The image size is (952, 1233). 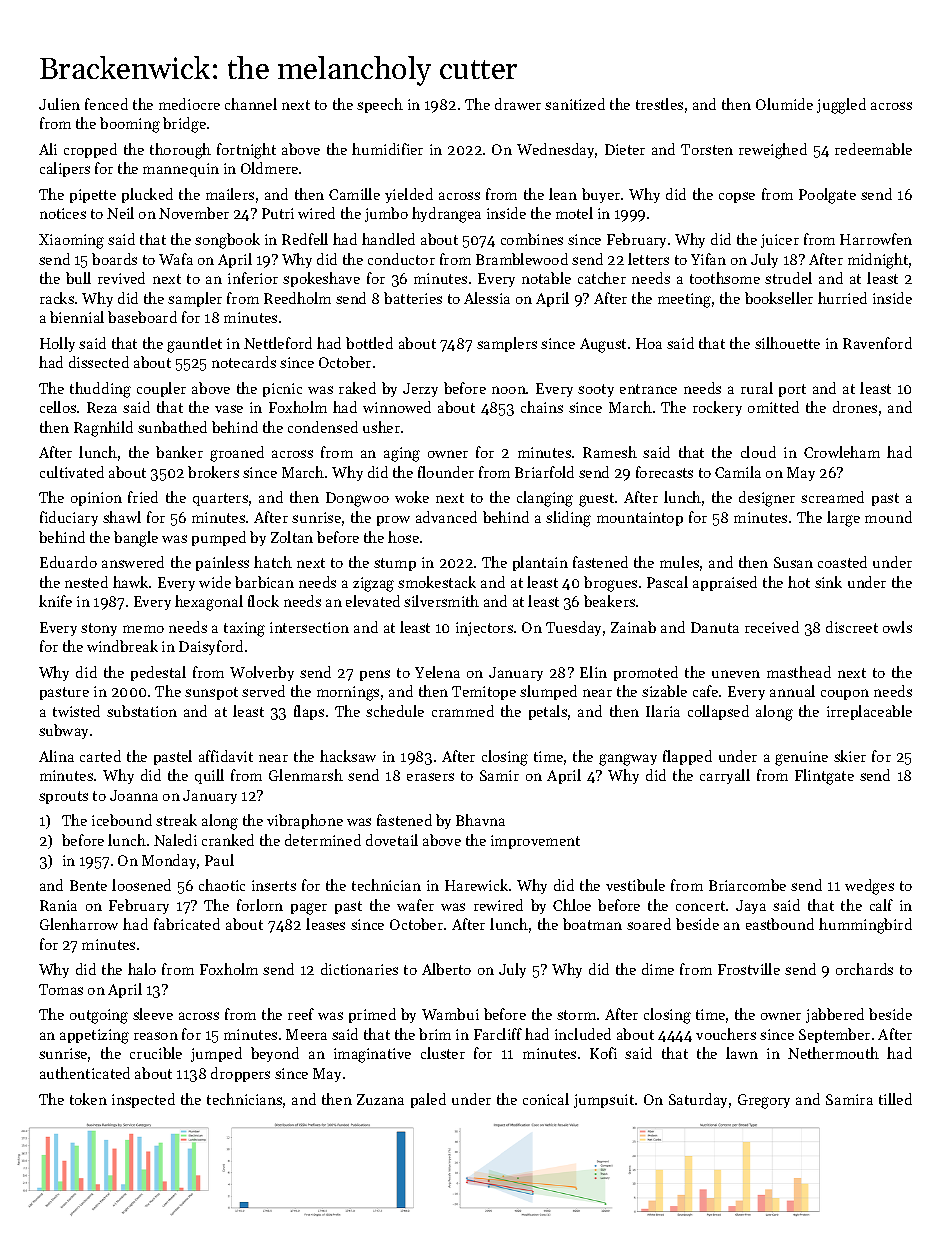 I want to click on jumpsuit, so click(x=604, y=1101).
